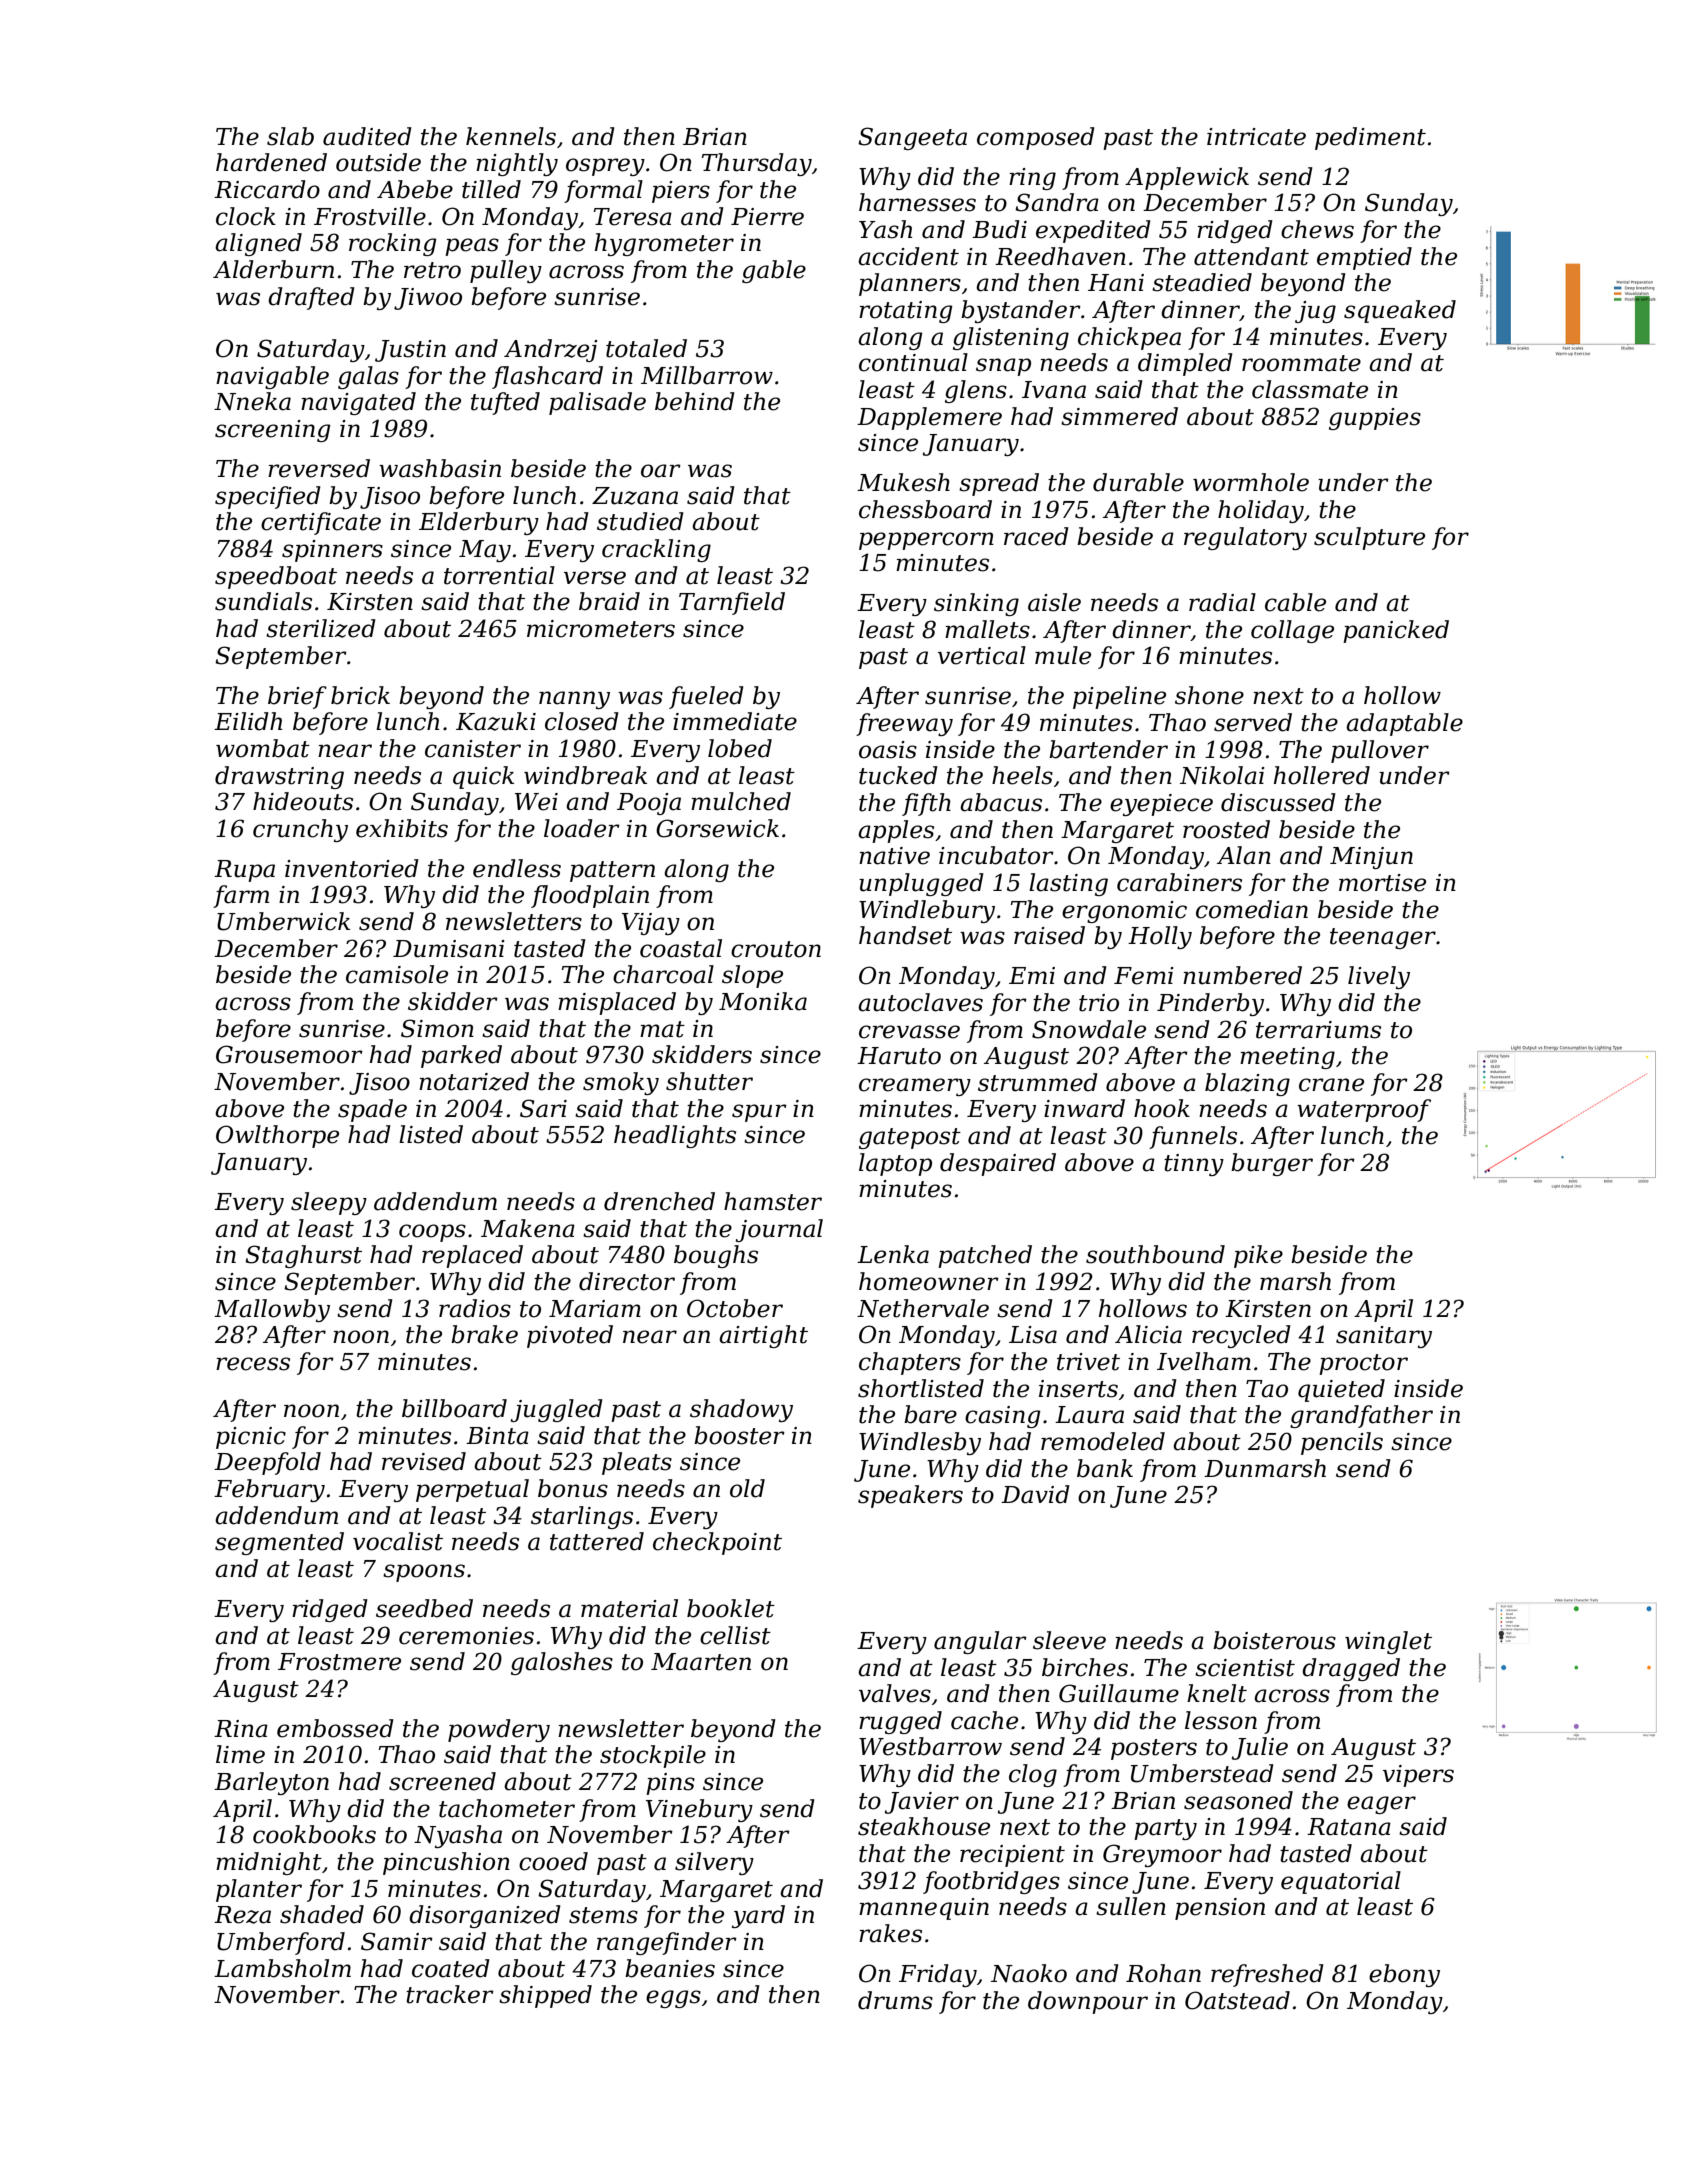 This document has width=1683, height=2178. I want to click on wombat, so click(263, 748).
